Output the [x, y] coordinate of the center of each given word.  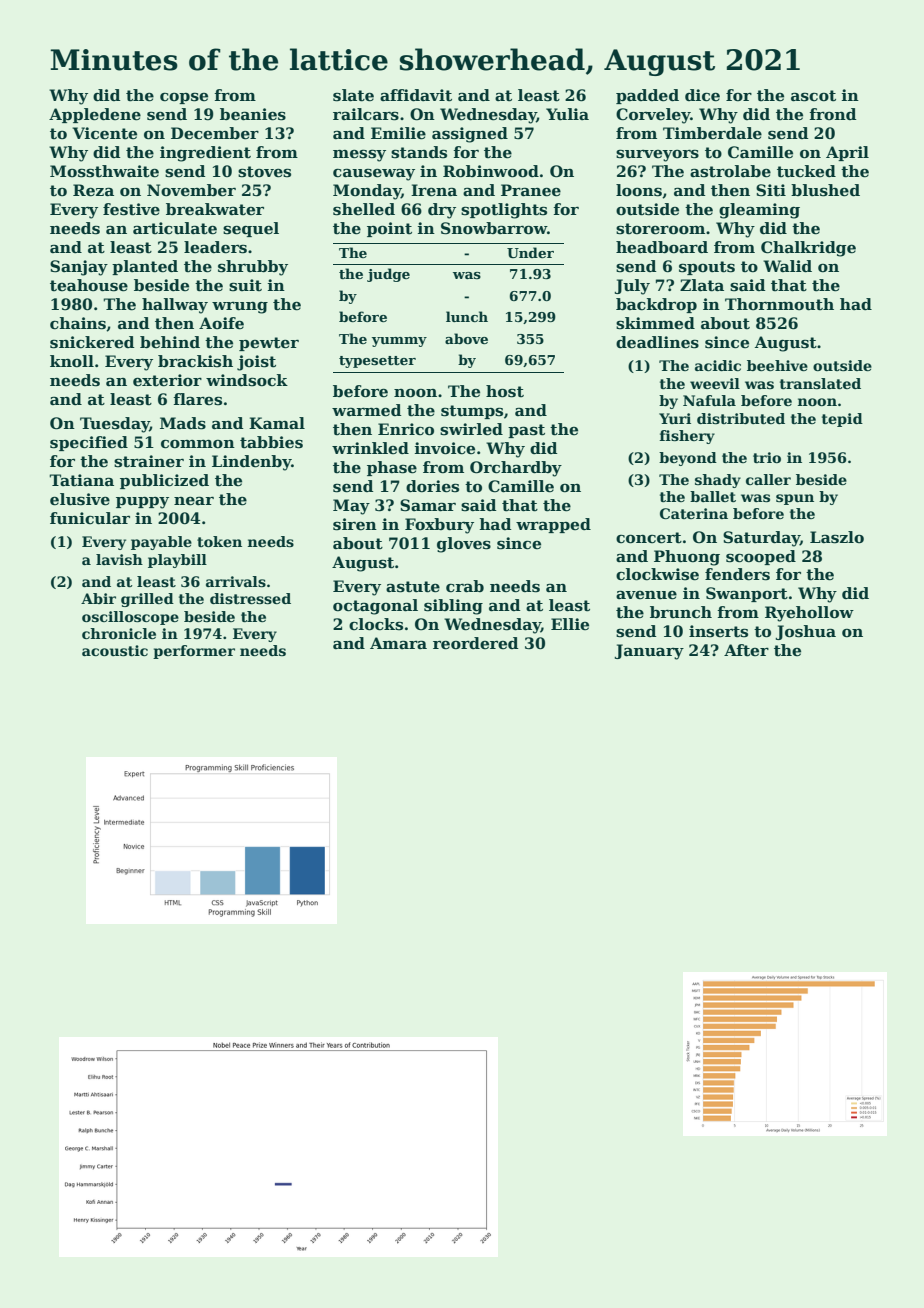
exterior [167, 380]
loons [639, 190]
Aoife [221, 323]
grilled [147, 600]
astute [413, 587]
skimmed [655, 323]
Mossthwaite [104, 171]
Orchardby [516, 469]
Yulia [567, 114]
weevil [715, 383]
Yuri [675, 418]
